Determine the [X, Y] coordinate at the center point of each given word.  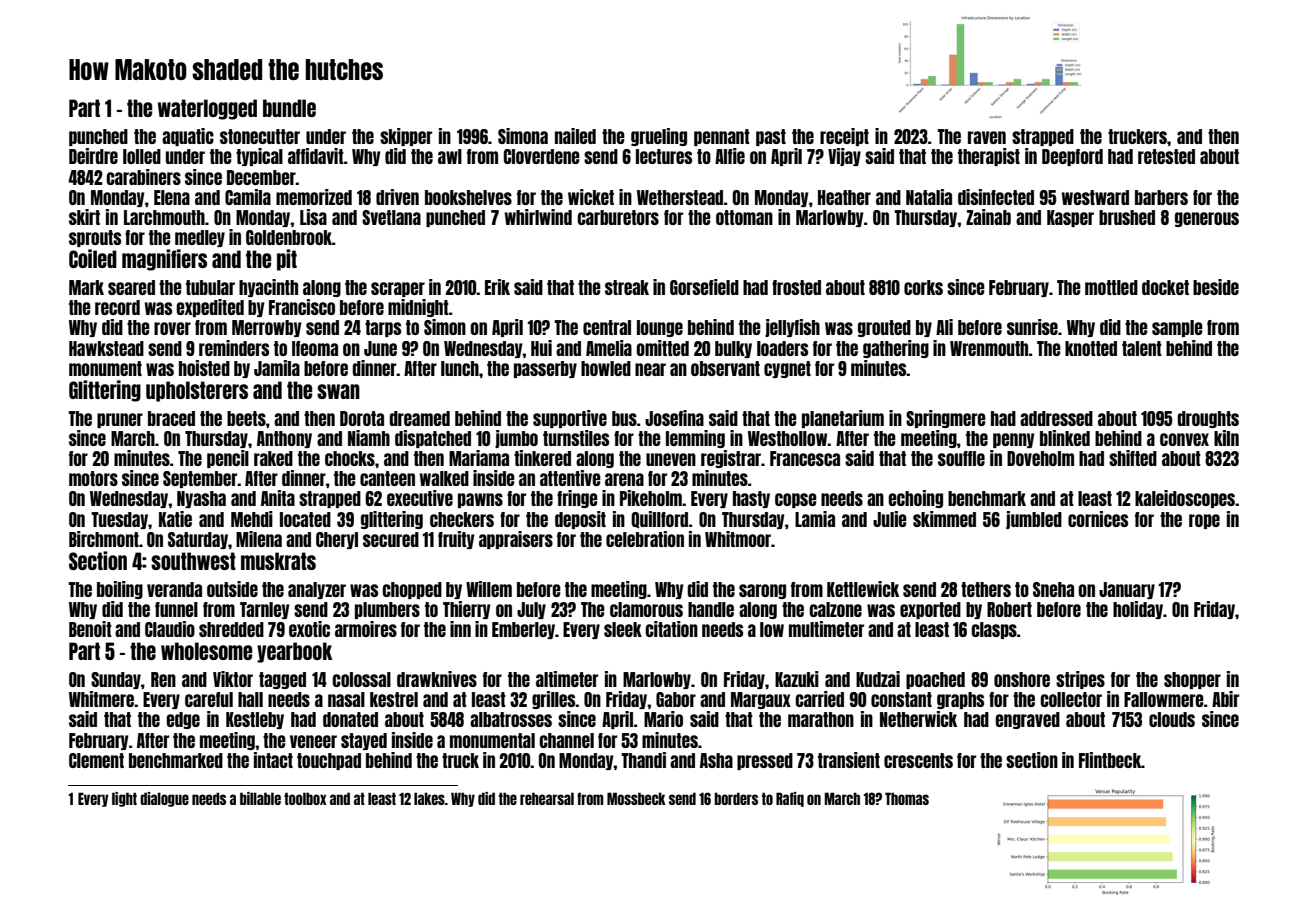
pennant [722, 137]
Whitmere [101, 699]
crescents [918, 760]
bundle [289, 108]
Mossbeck [636, 798]
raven [987, 137]
